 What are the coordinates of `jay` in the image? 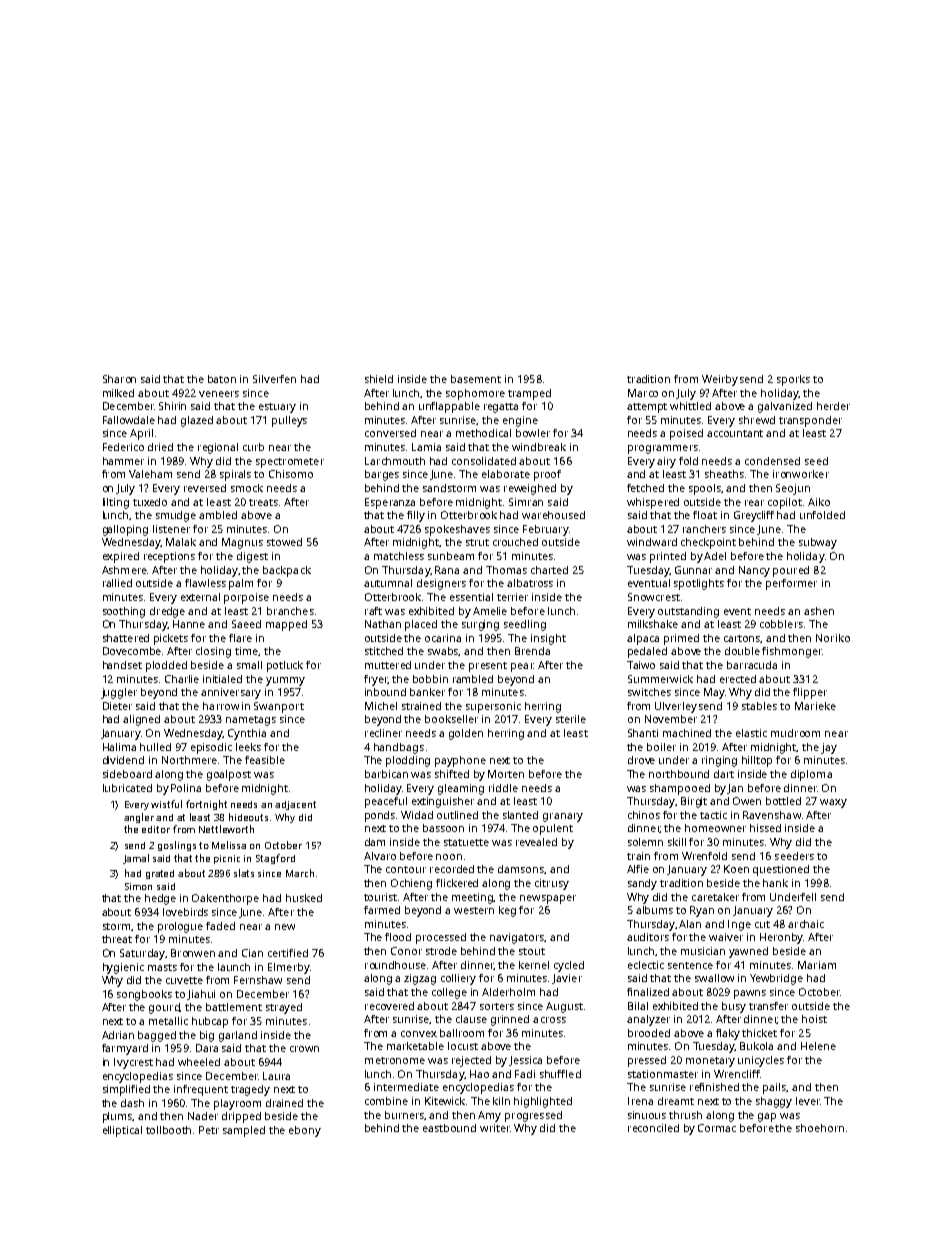 It's located at (829, 748).
